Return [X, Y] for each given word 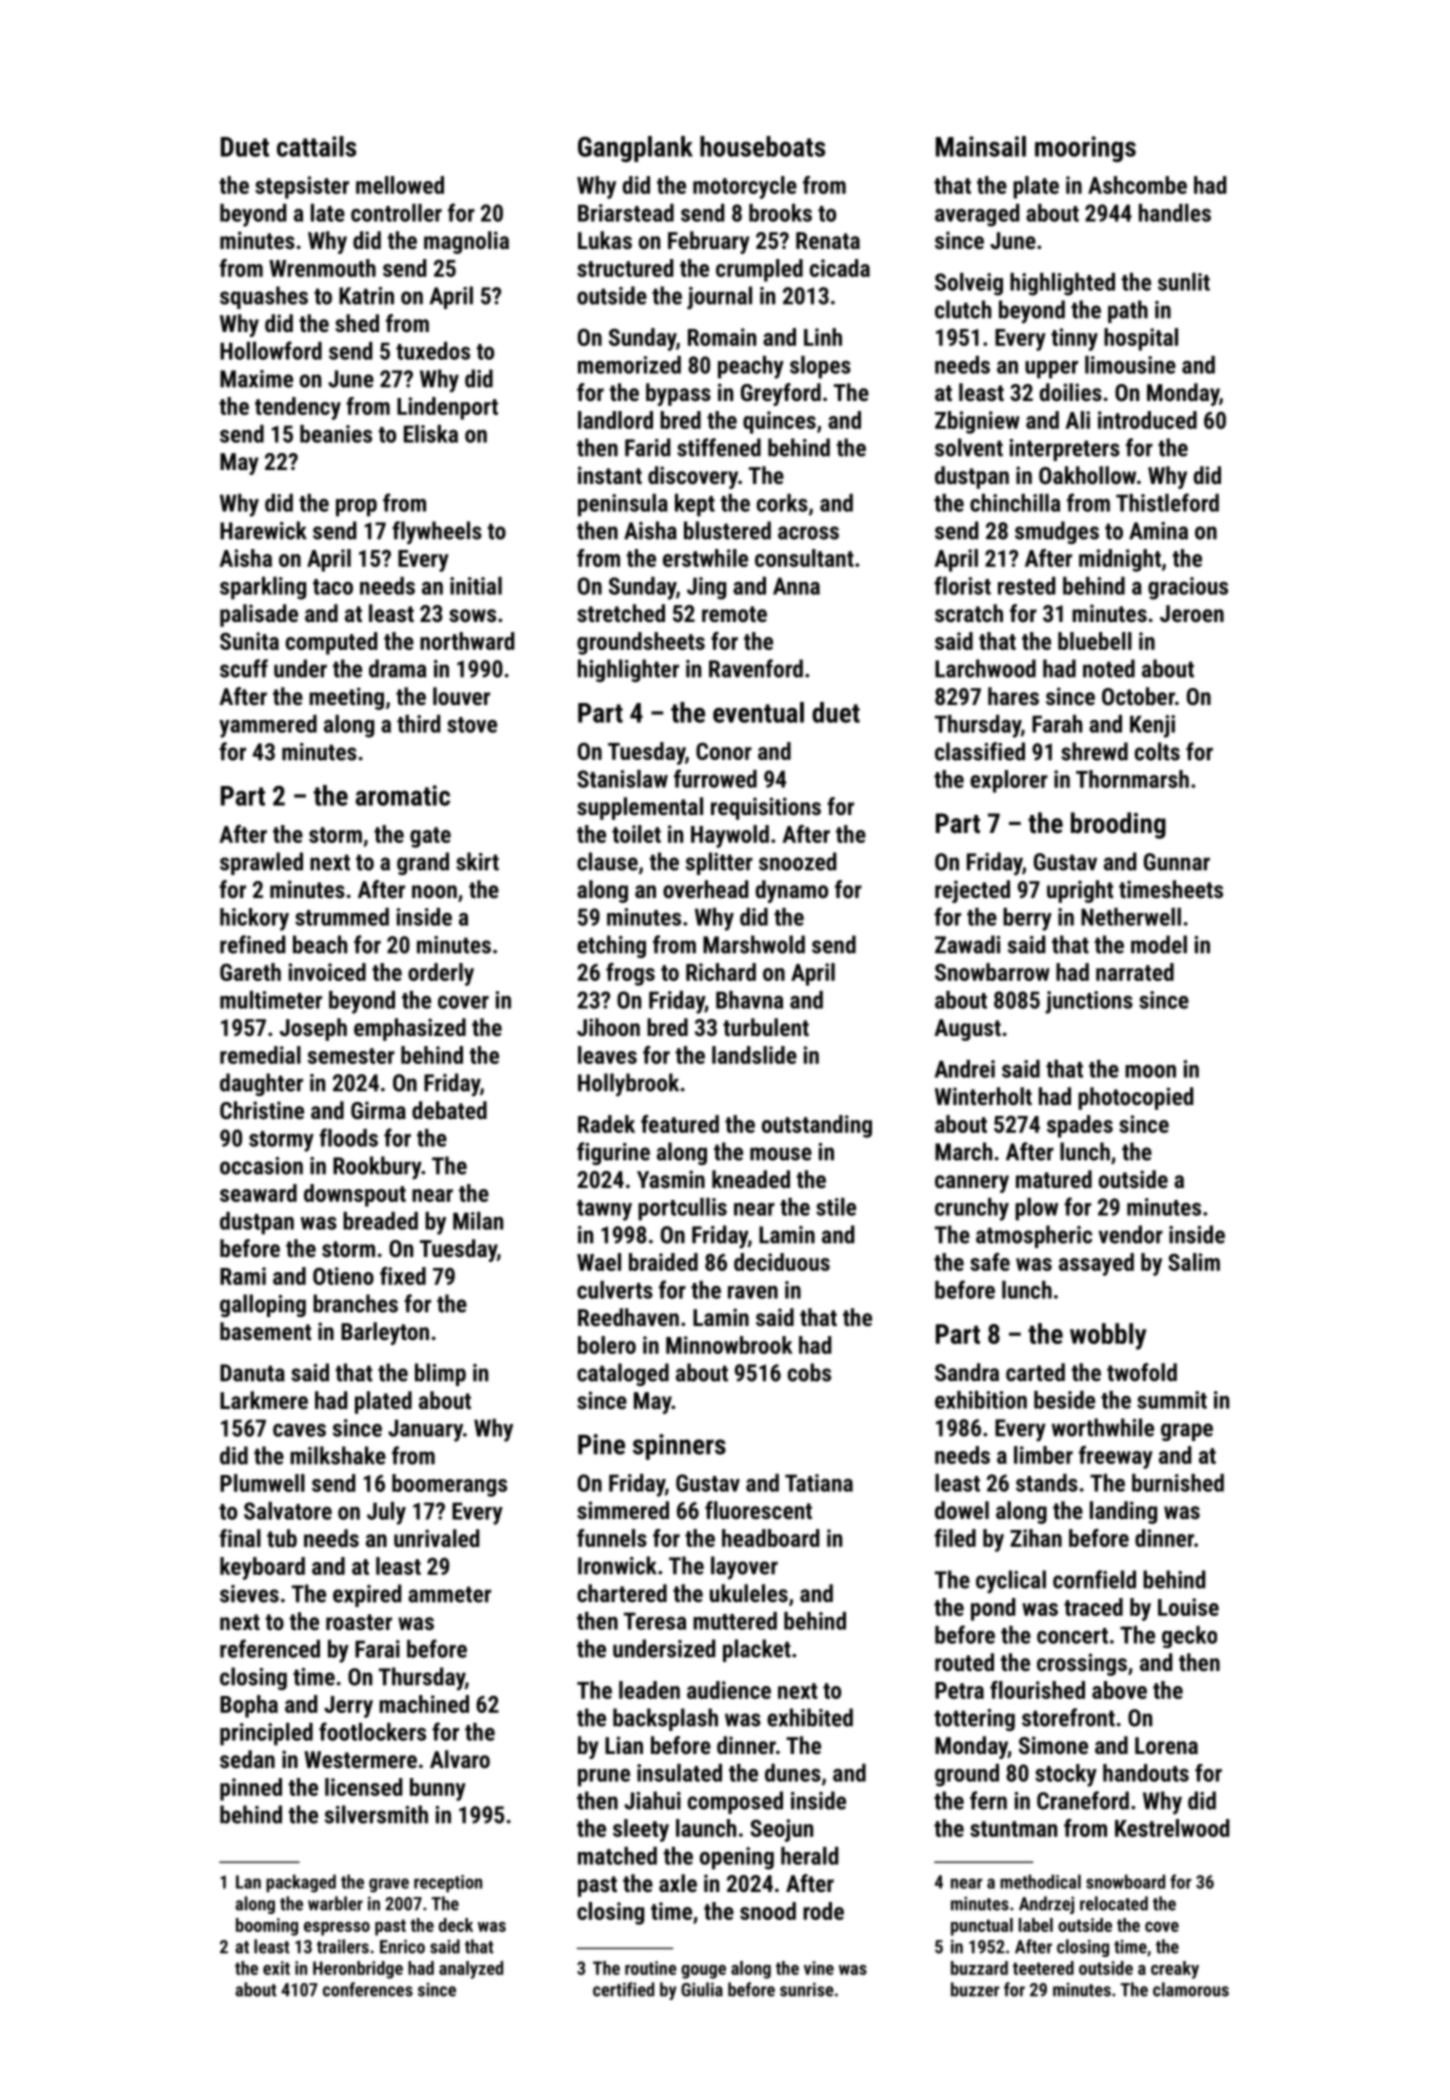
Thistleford [1167, 502]
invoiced [327, 972]
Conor [724, 751]
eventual [758, 712]
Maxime [256, 379]
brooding [1118, 825]
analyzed [471, 1970]
